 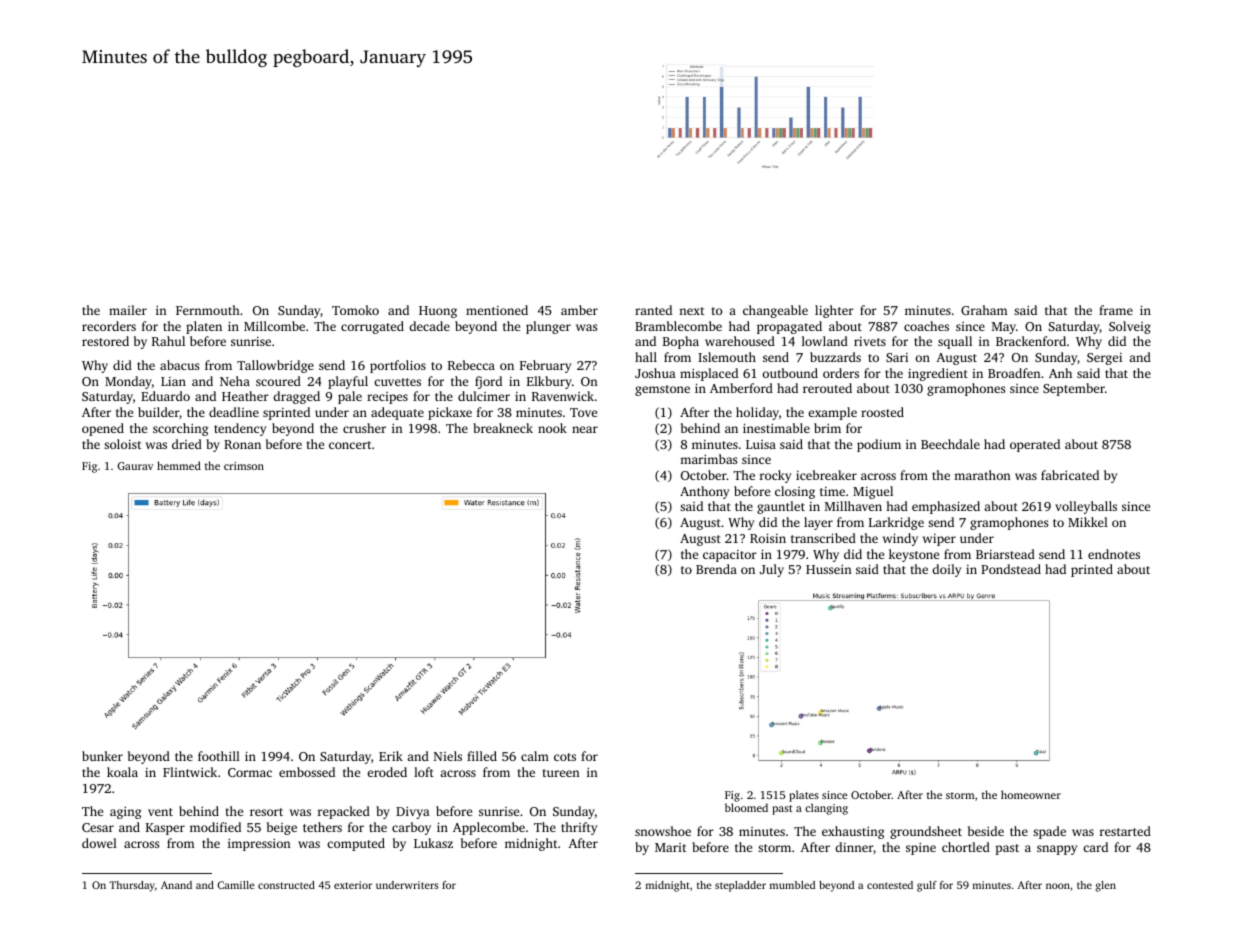 What do you see at coordinates (768, 538) in the screenshot?
I see `Roisin` at bounding box center [768, 538].
